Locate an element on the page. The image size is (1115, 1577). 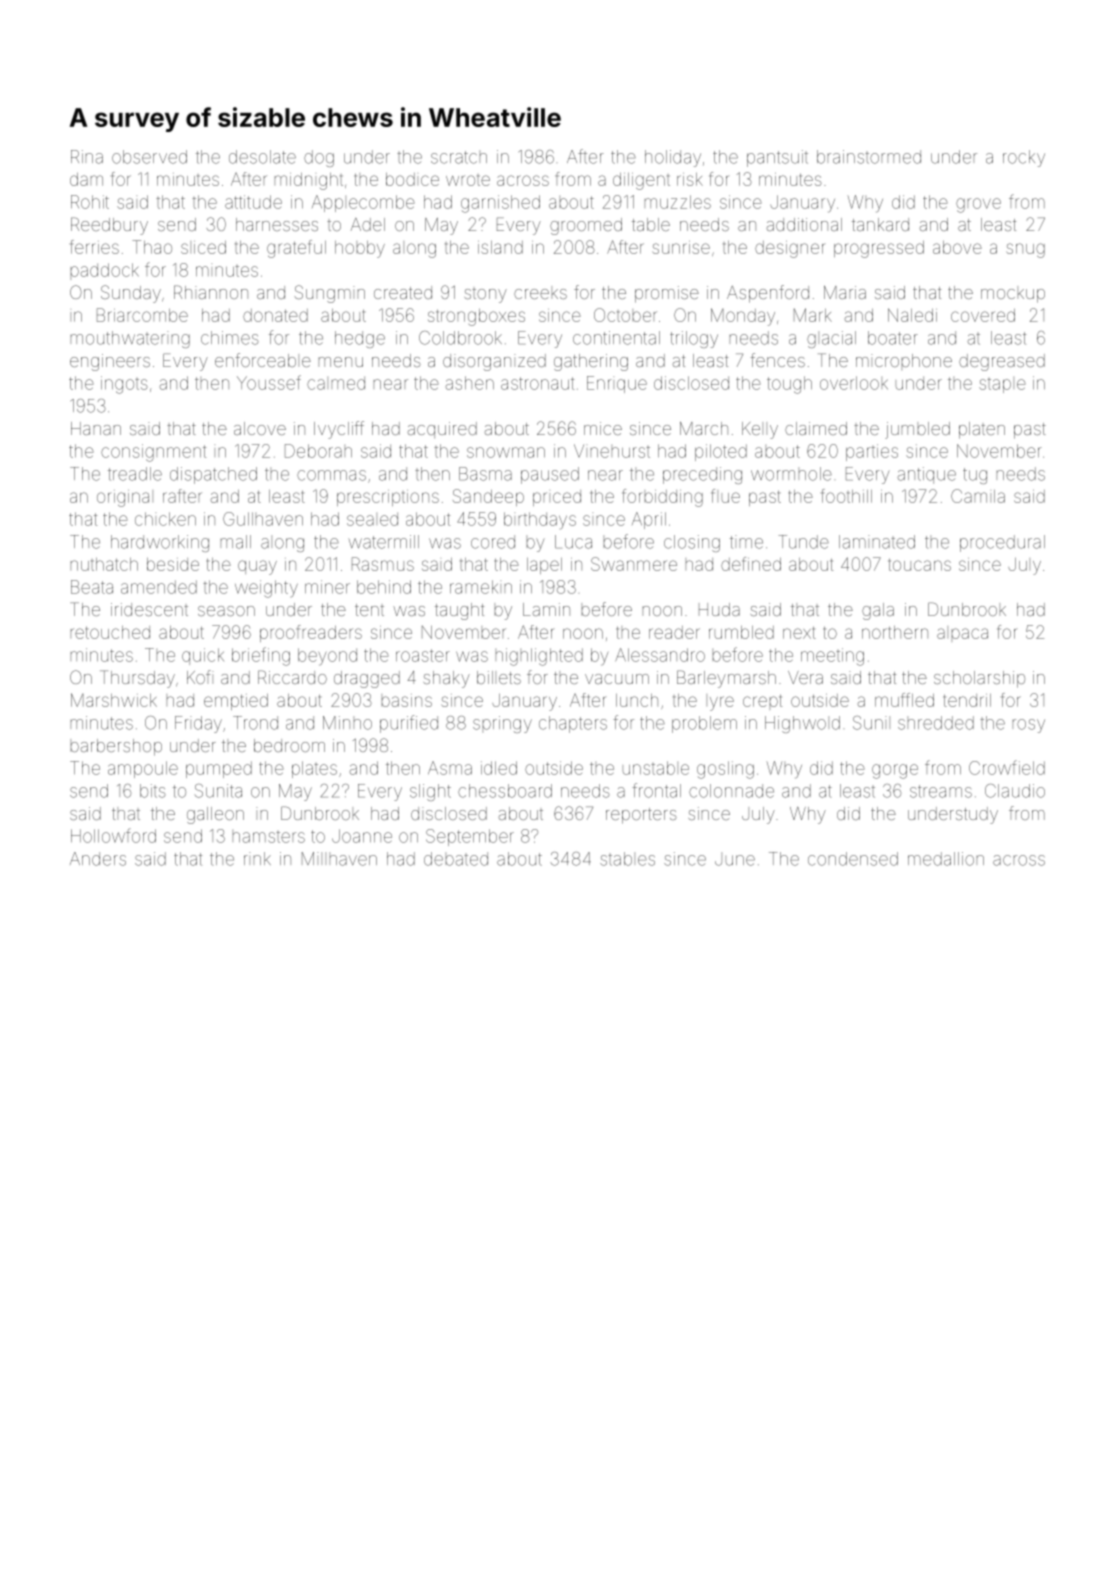
holiday is located at coordinates (673, 158).
